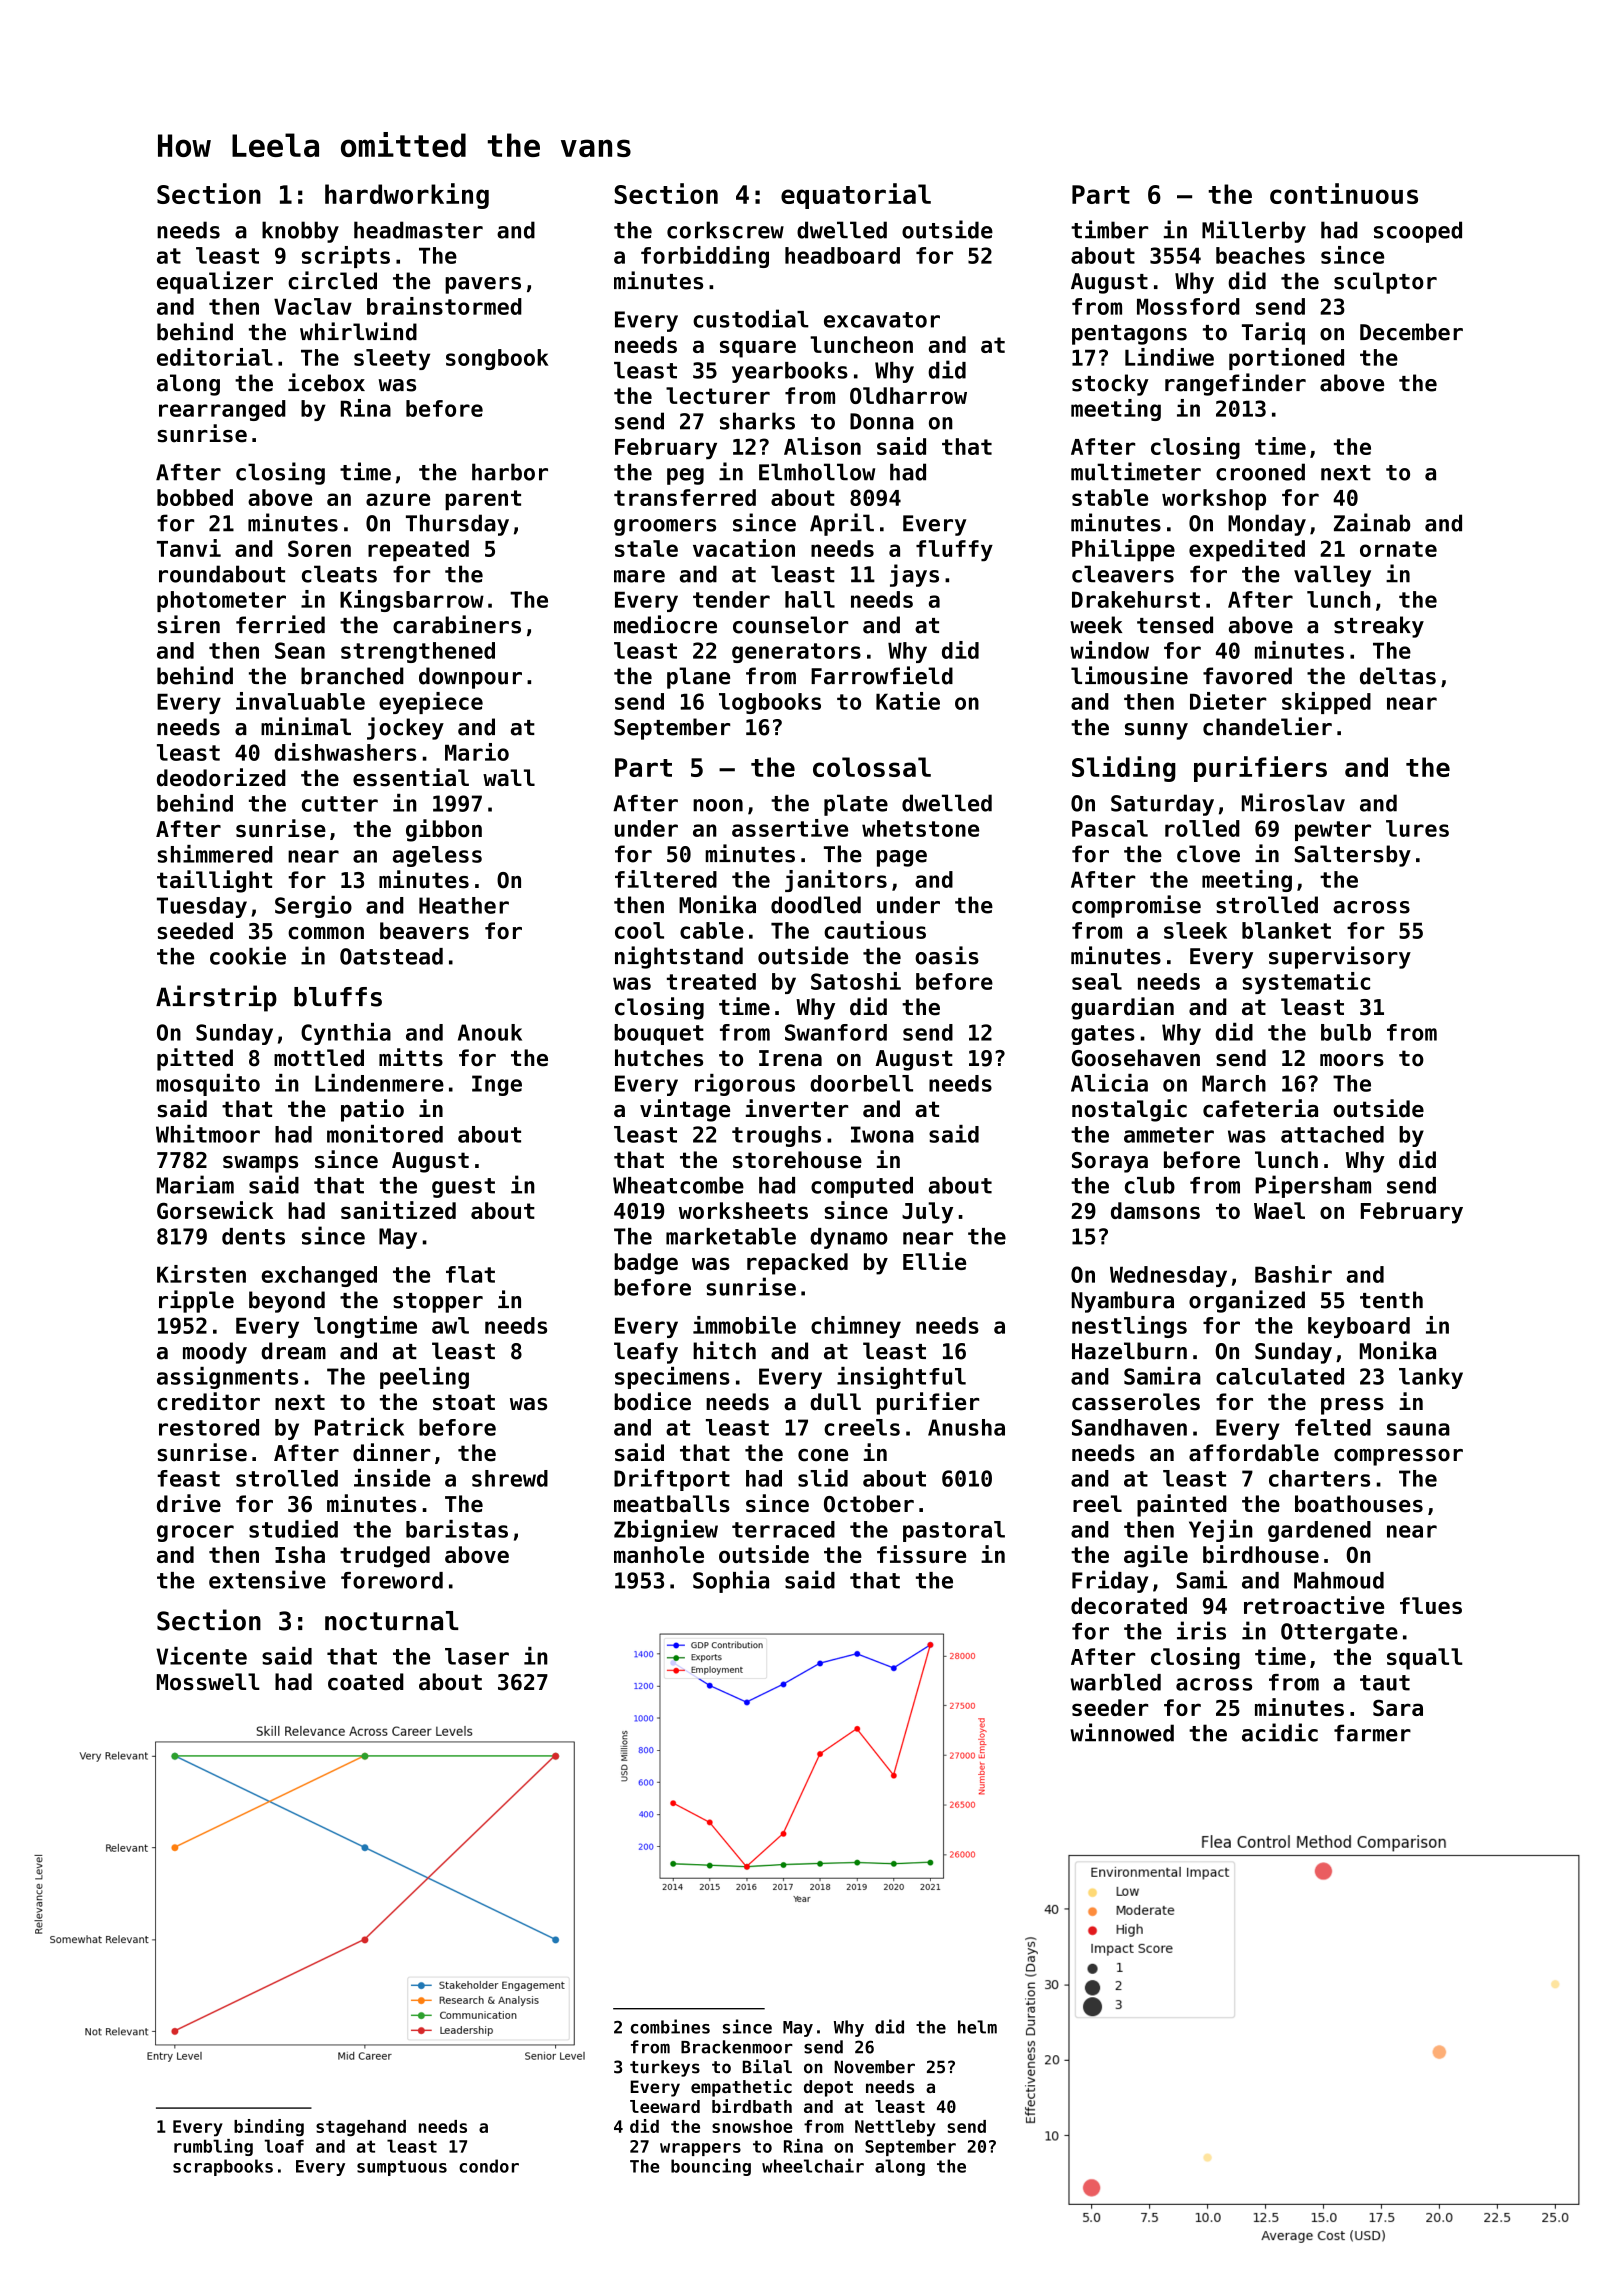 The width and height of the document is (1620, 2292). Describe the element at coordinates (1425, 1659) in the document. I see `squall` at that location.
